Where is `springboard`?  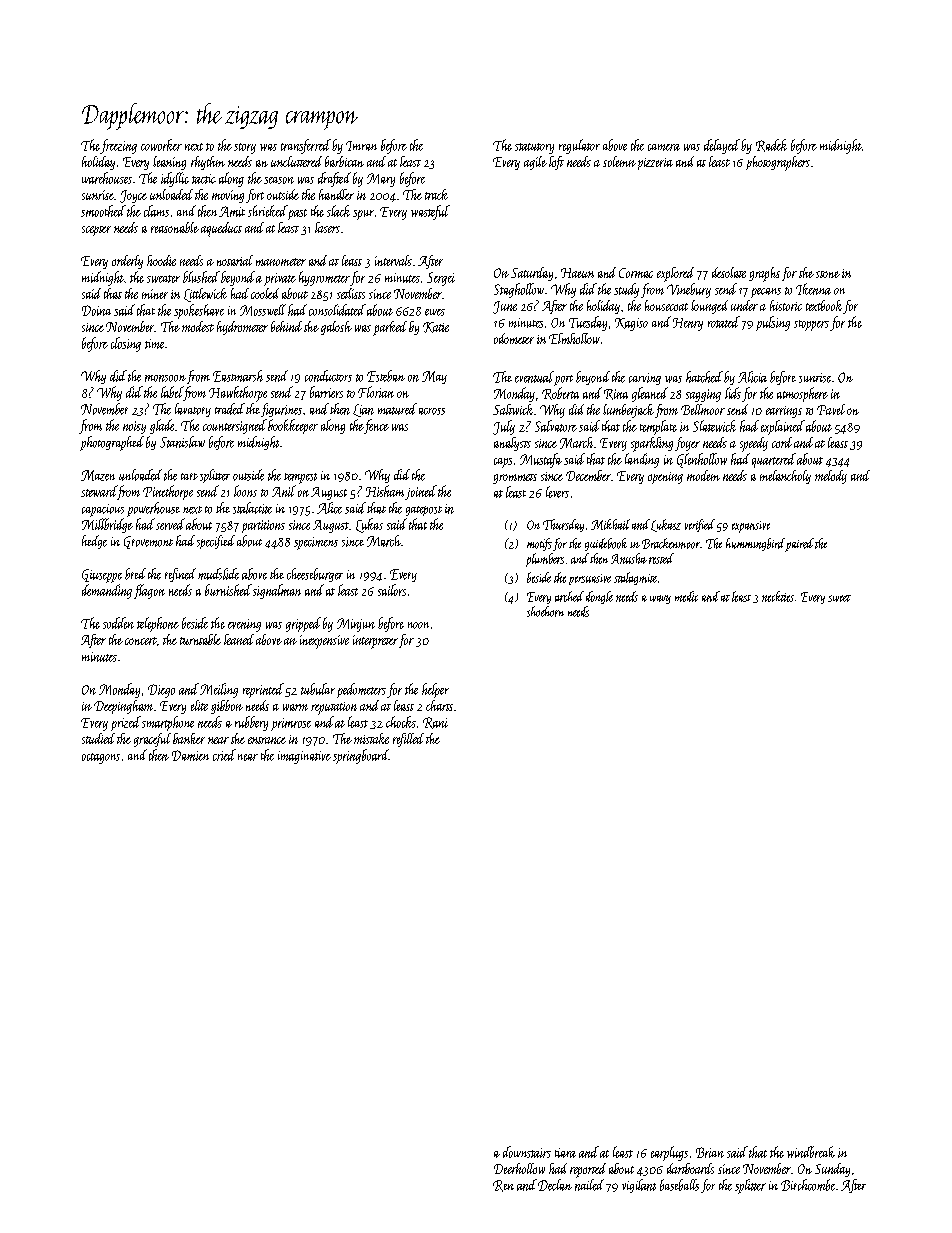 springboard is located at coordinates (361, 756).
